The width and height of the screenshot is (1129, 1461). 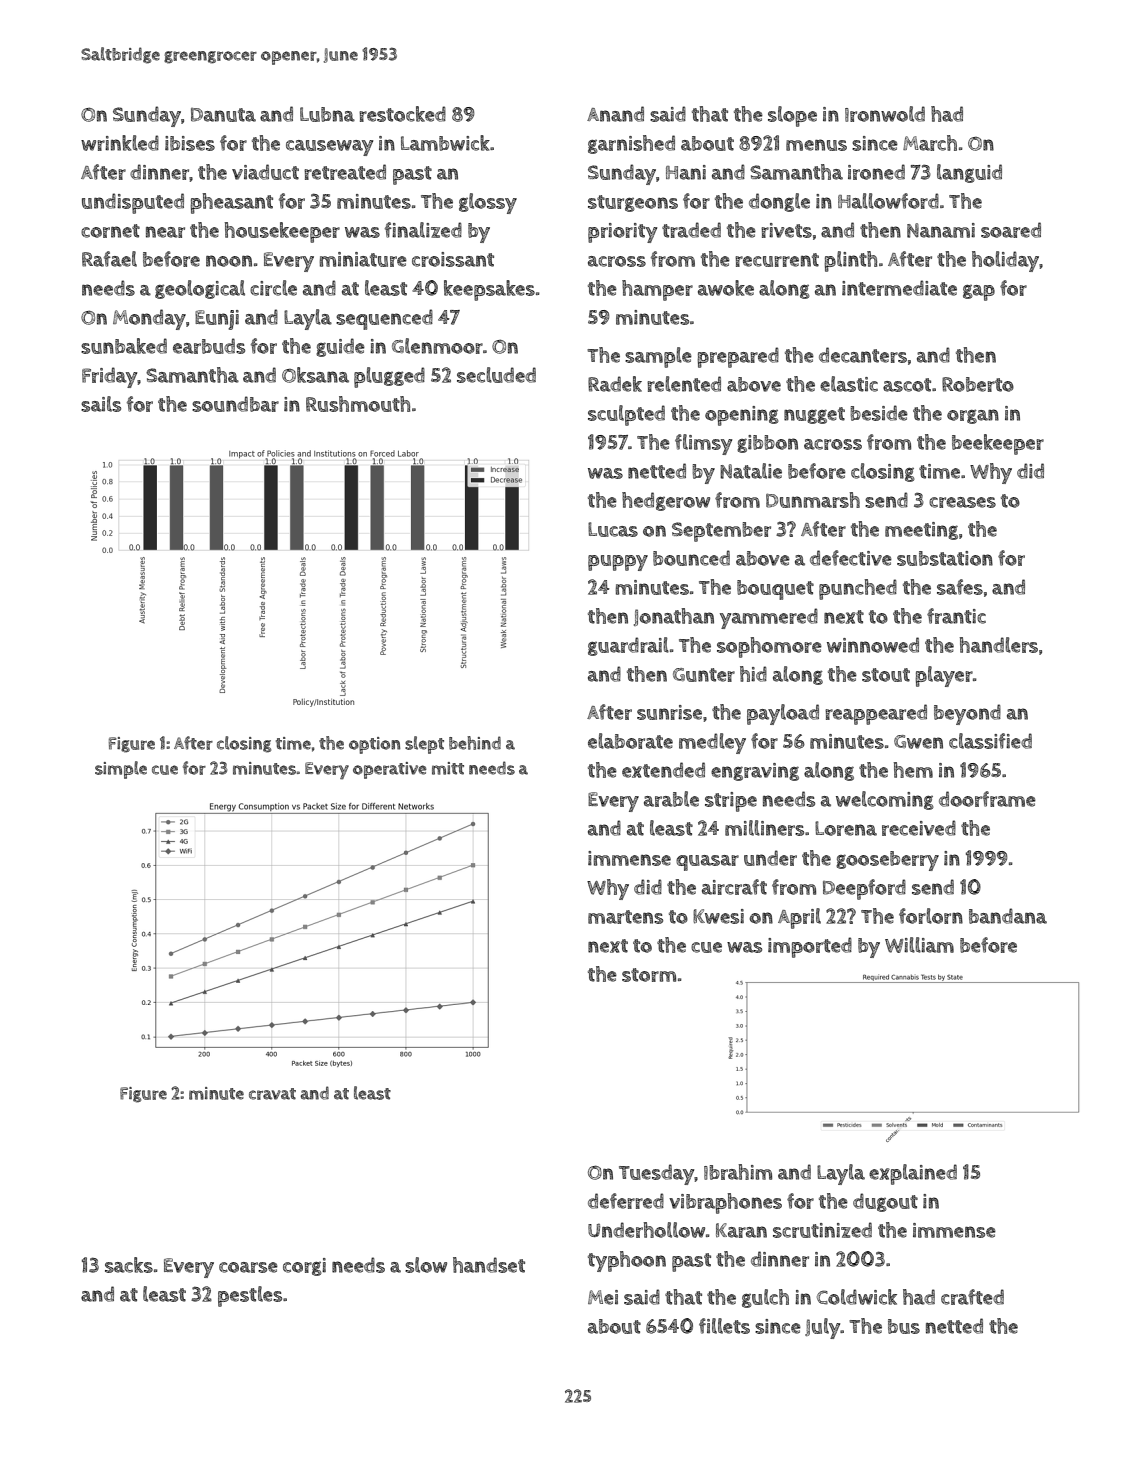 I want to click on substation, so click(x=945, y=558).
